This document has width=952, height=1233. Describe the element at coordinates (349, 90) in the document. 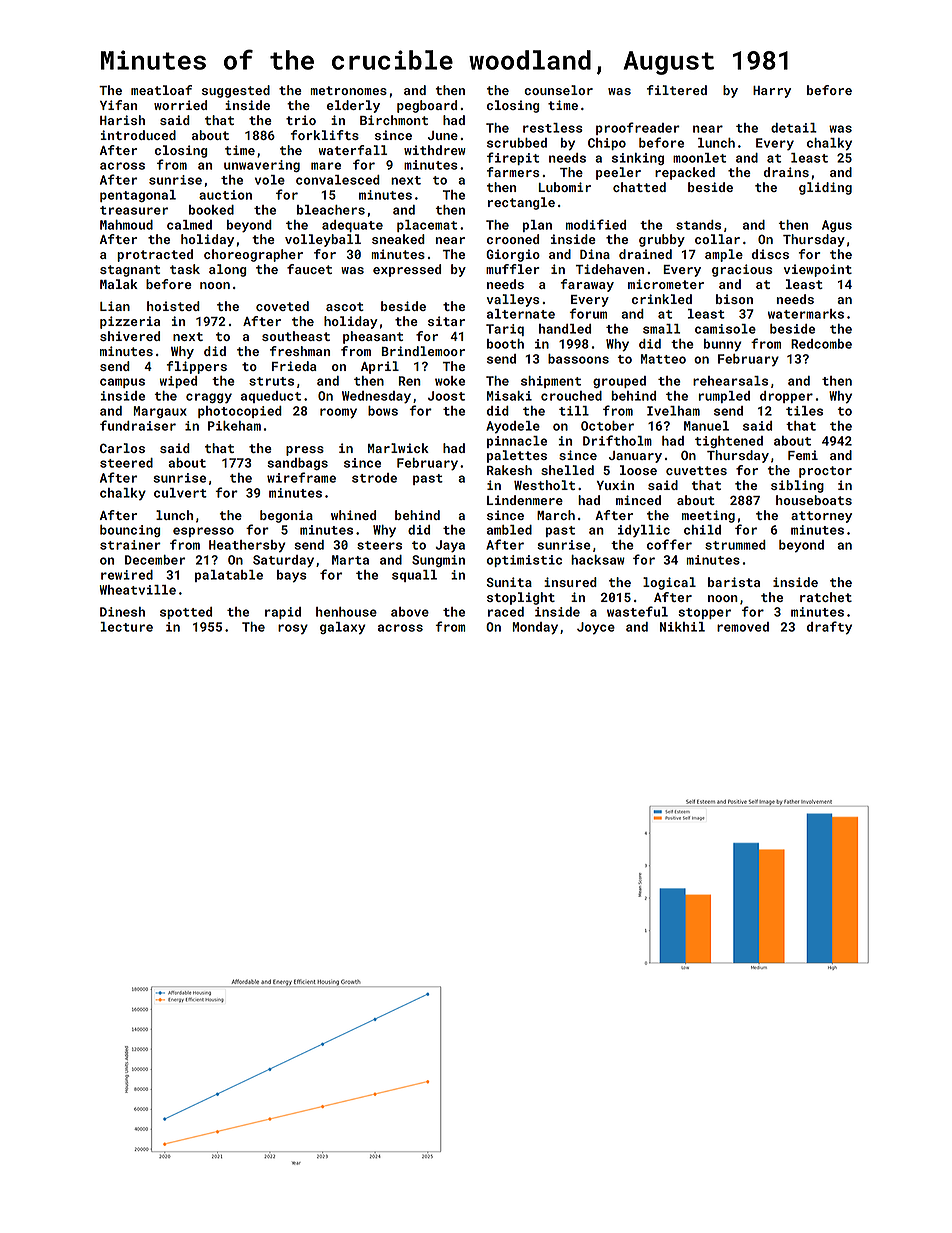

I see `metronomes` at that location.
